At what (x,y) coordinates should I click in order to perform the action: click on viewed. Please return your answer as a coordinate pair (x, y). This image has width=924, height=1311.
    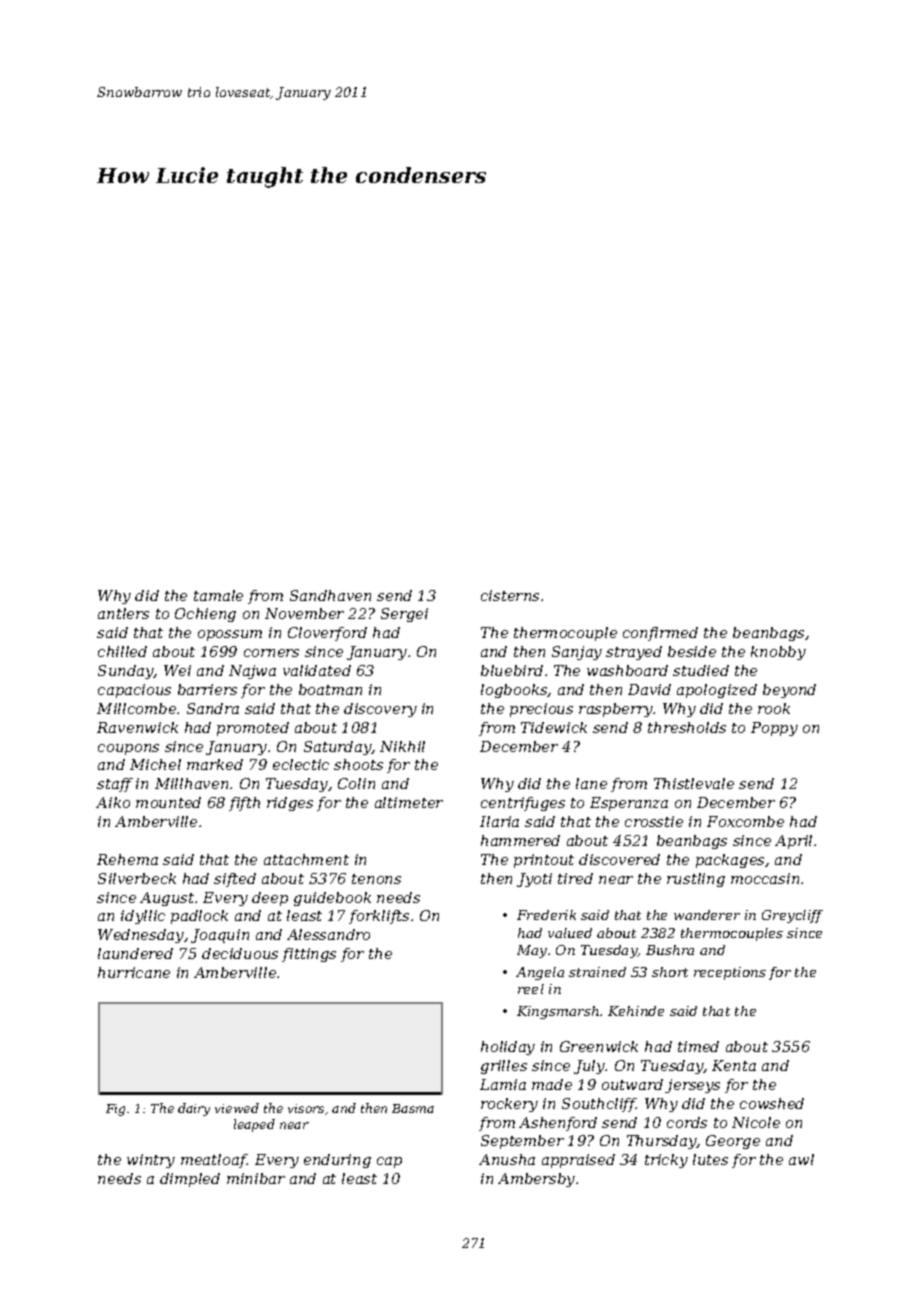
    Looking at the image, I should click on (237, 1108).
